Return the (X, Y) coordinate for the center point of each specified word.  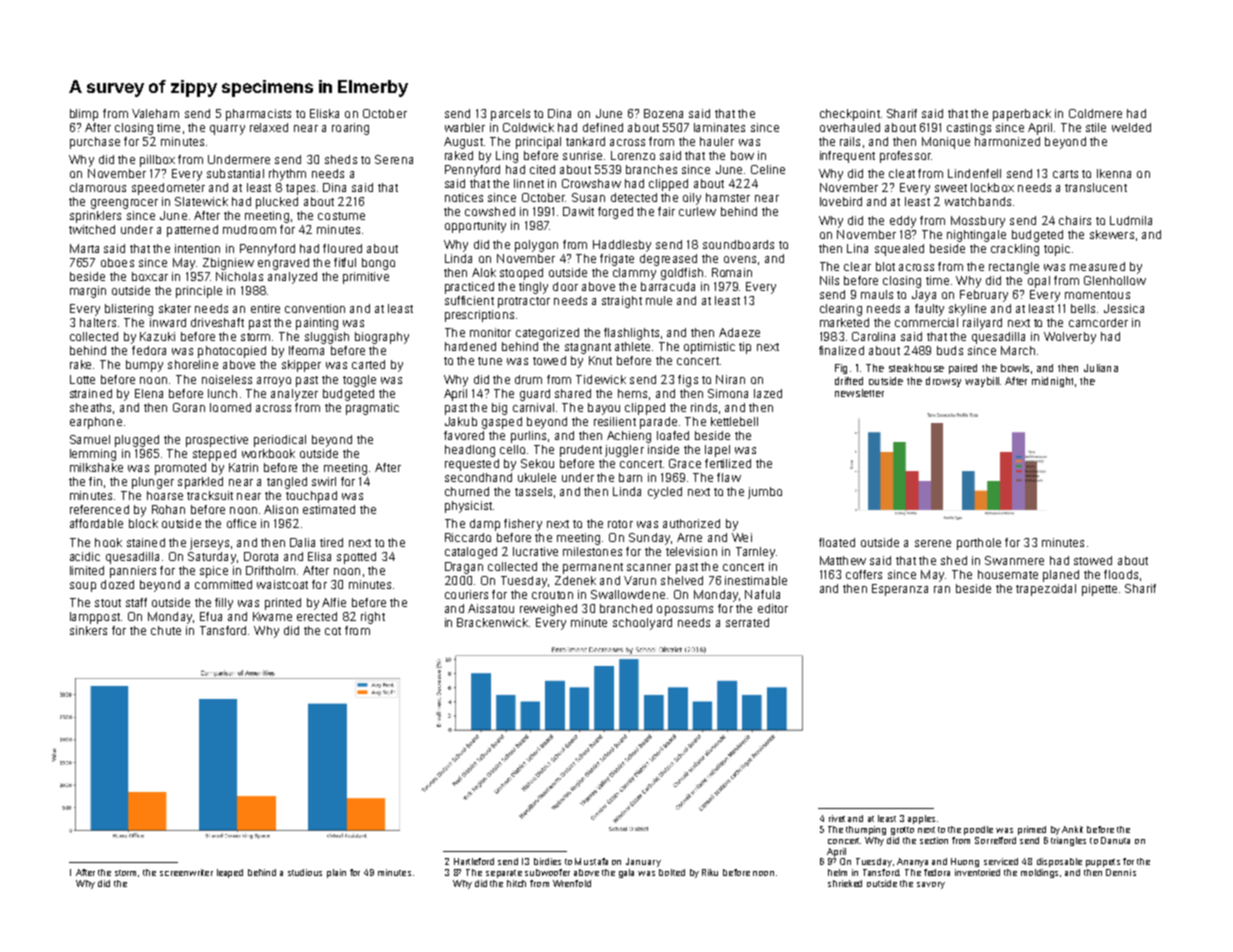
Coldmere (1095, 113)
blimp (84, 115)
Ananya (912, 862)
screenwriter (186, 872)
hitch (516, 883)
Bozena (663, 113)
